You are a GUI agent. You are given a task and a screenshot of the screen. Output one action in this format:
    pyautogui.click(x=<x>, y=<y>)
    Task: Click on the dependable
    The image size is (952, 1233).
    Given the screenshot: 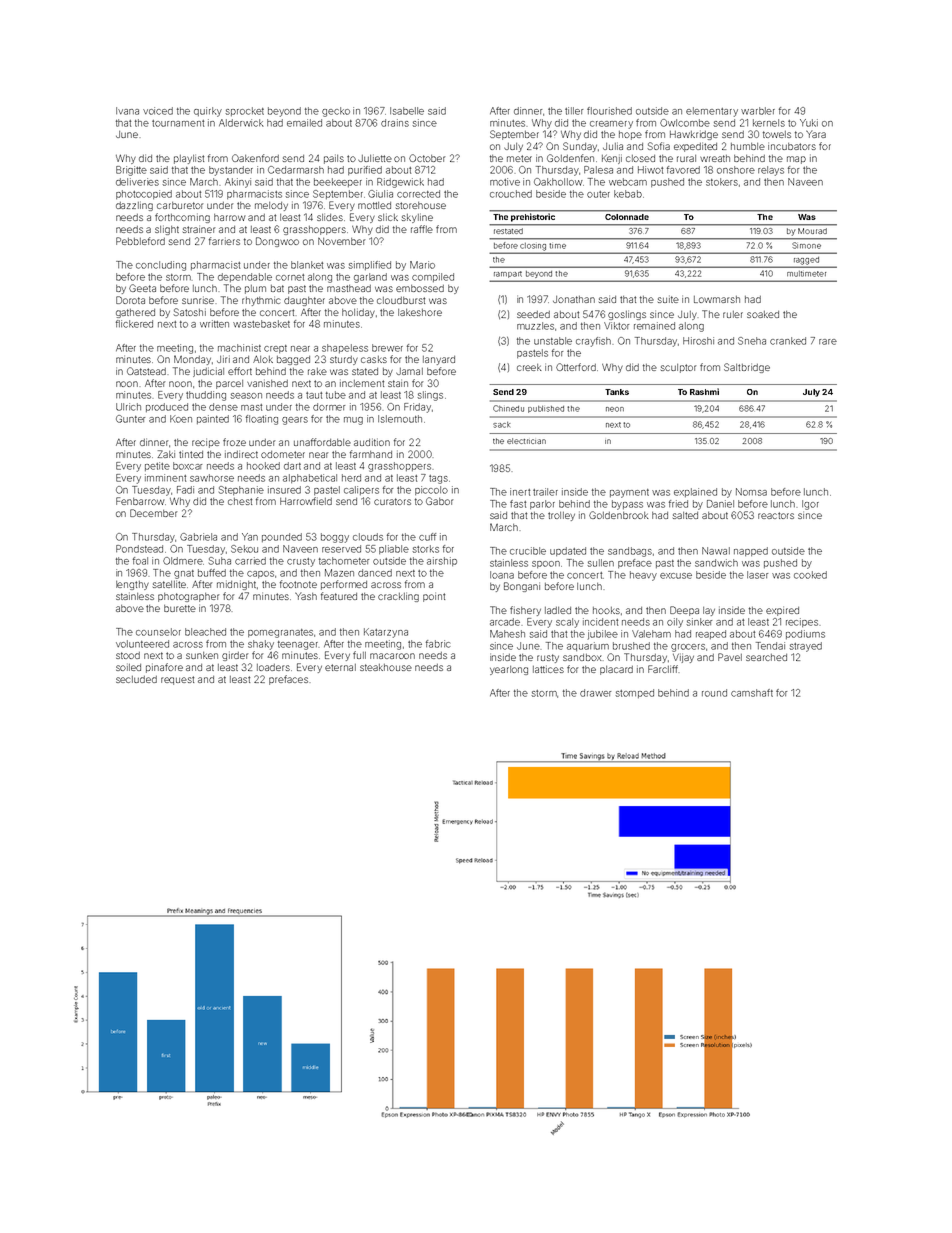 What is the action you would take?
    pyautogui.click(x=245, y=277)
